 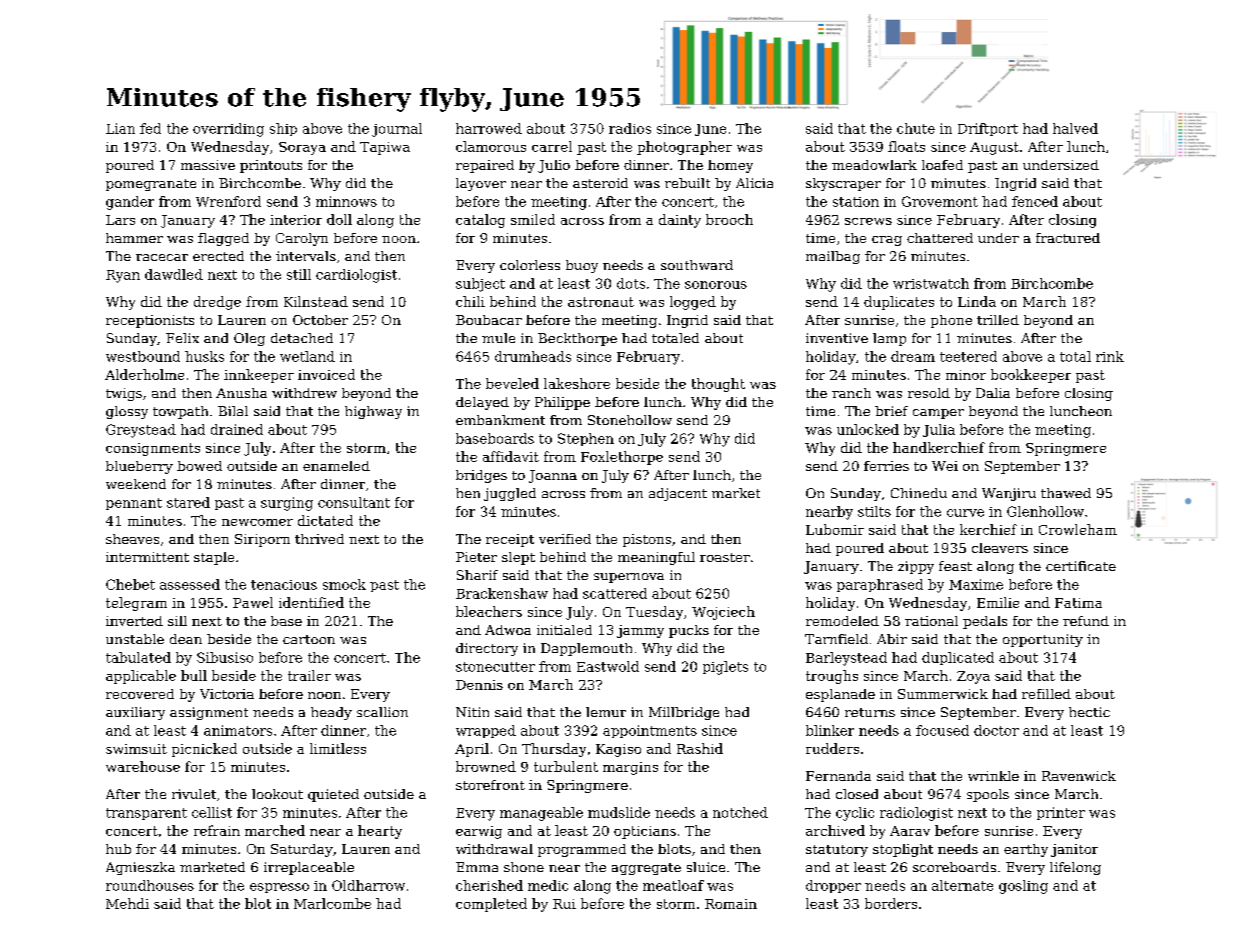 What do you see at coordinates (380, 832) in the image?
I see `hearty` at bounding box center [380, 832].
